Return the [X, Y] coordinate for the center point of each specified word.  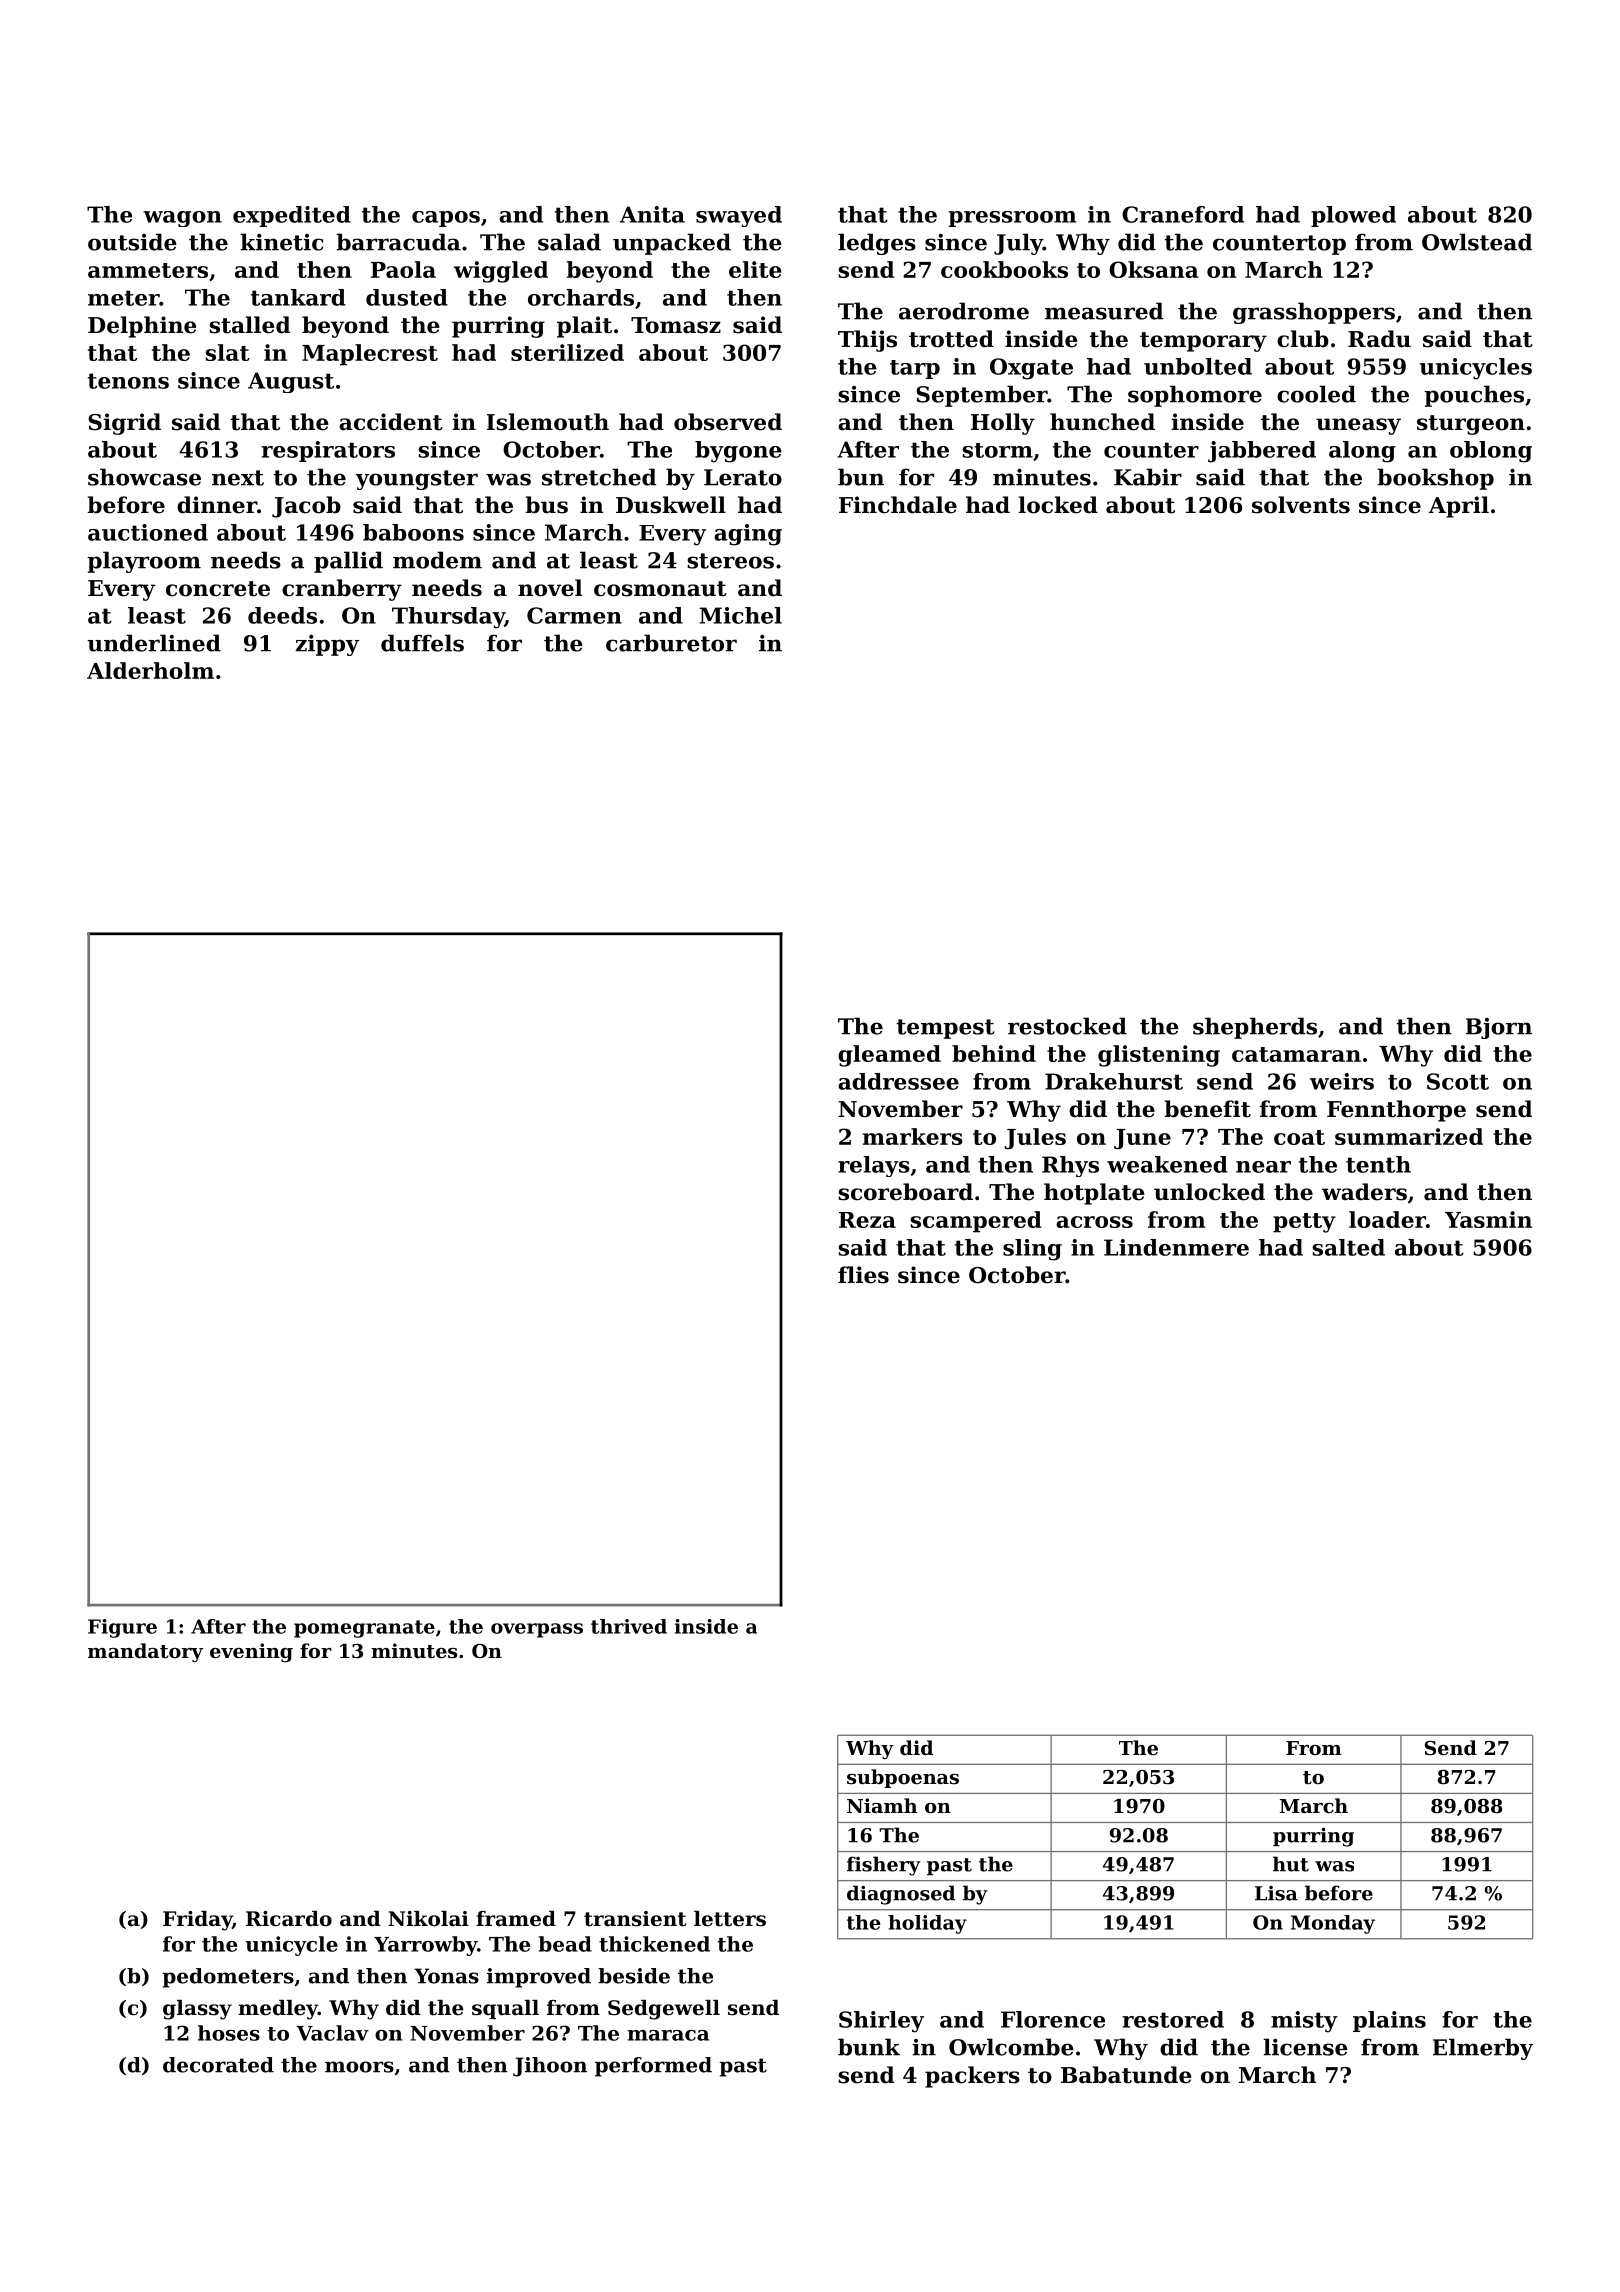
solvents [1301, 505]
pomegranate [364, 1629]
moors [359, 2067]
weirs [1342, 1081]
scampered [976, 1222]
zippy [327, 645]
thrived [629, 1626]
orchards [581, 297]
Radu [1379, 339]
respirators [328, 451]
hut [1291, 1864]
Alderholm [150, 670]
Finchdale [898, 505]
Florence [1053, 2019]
